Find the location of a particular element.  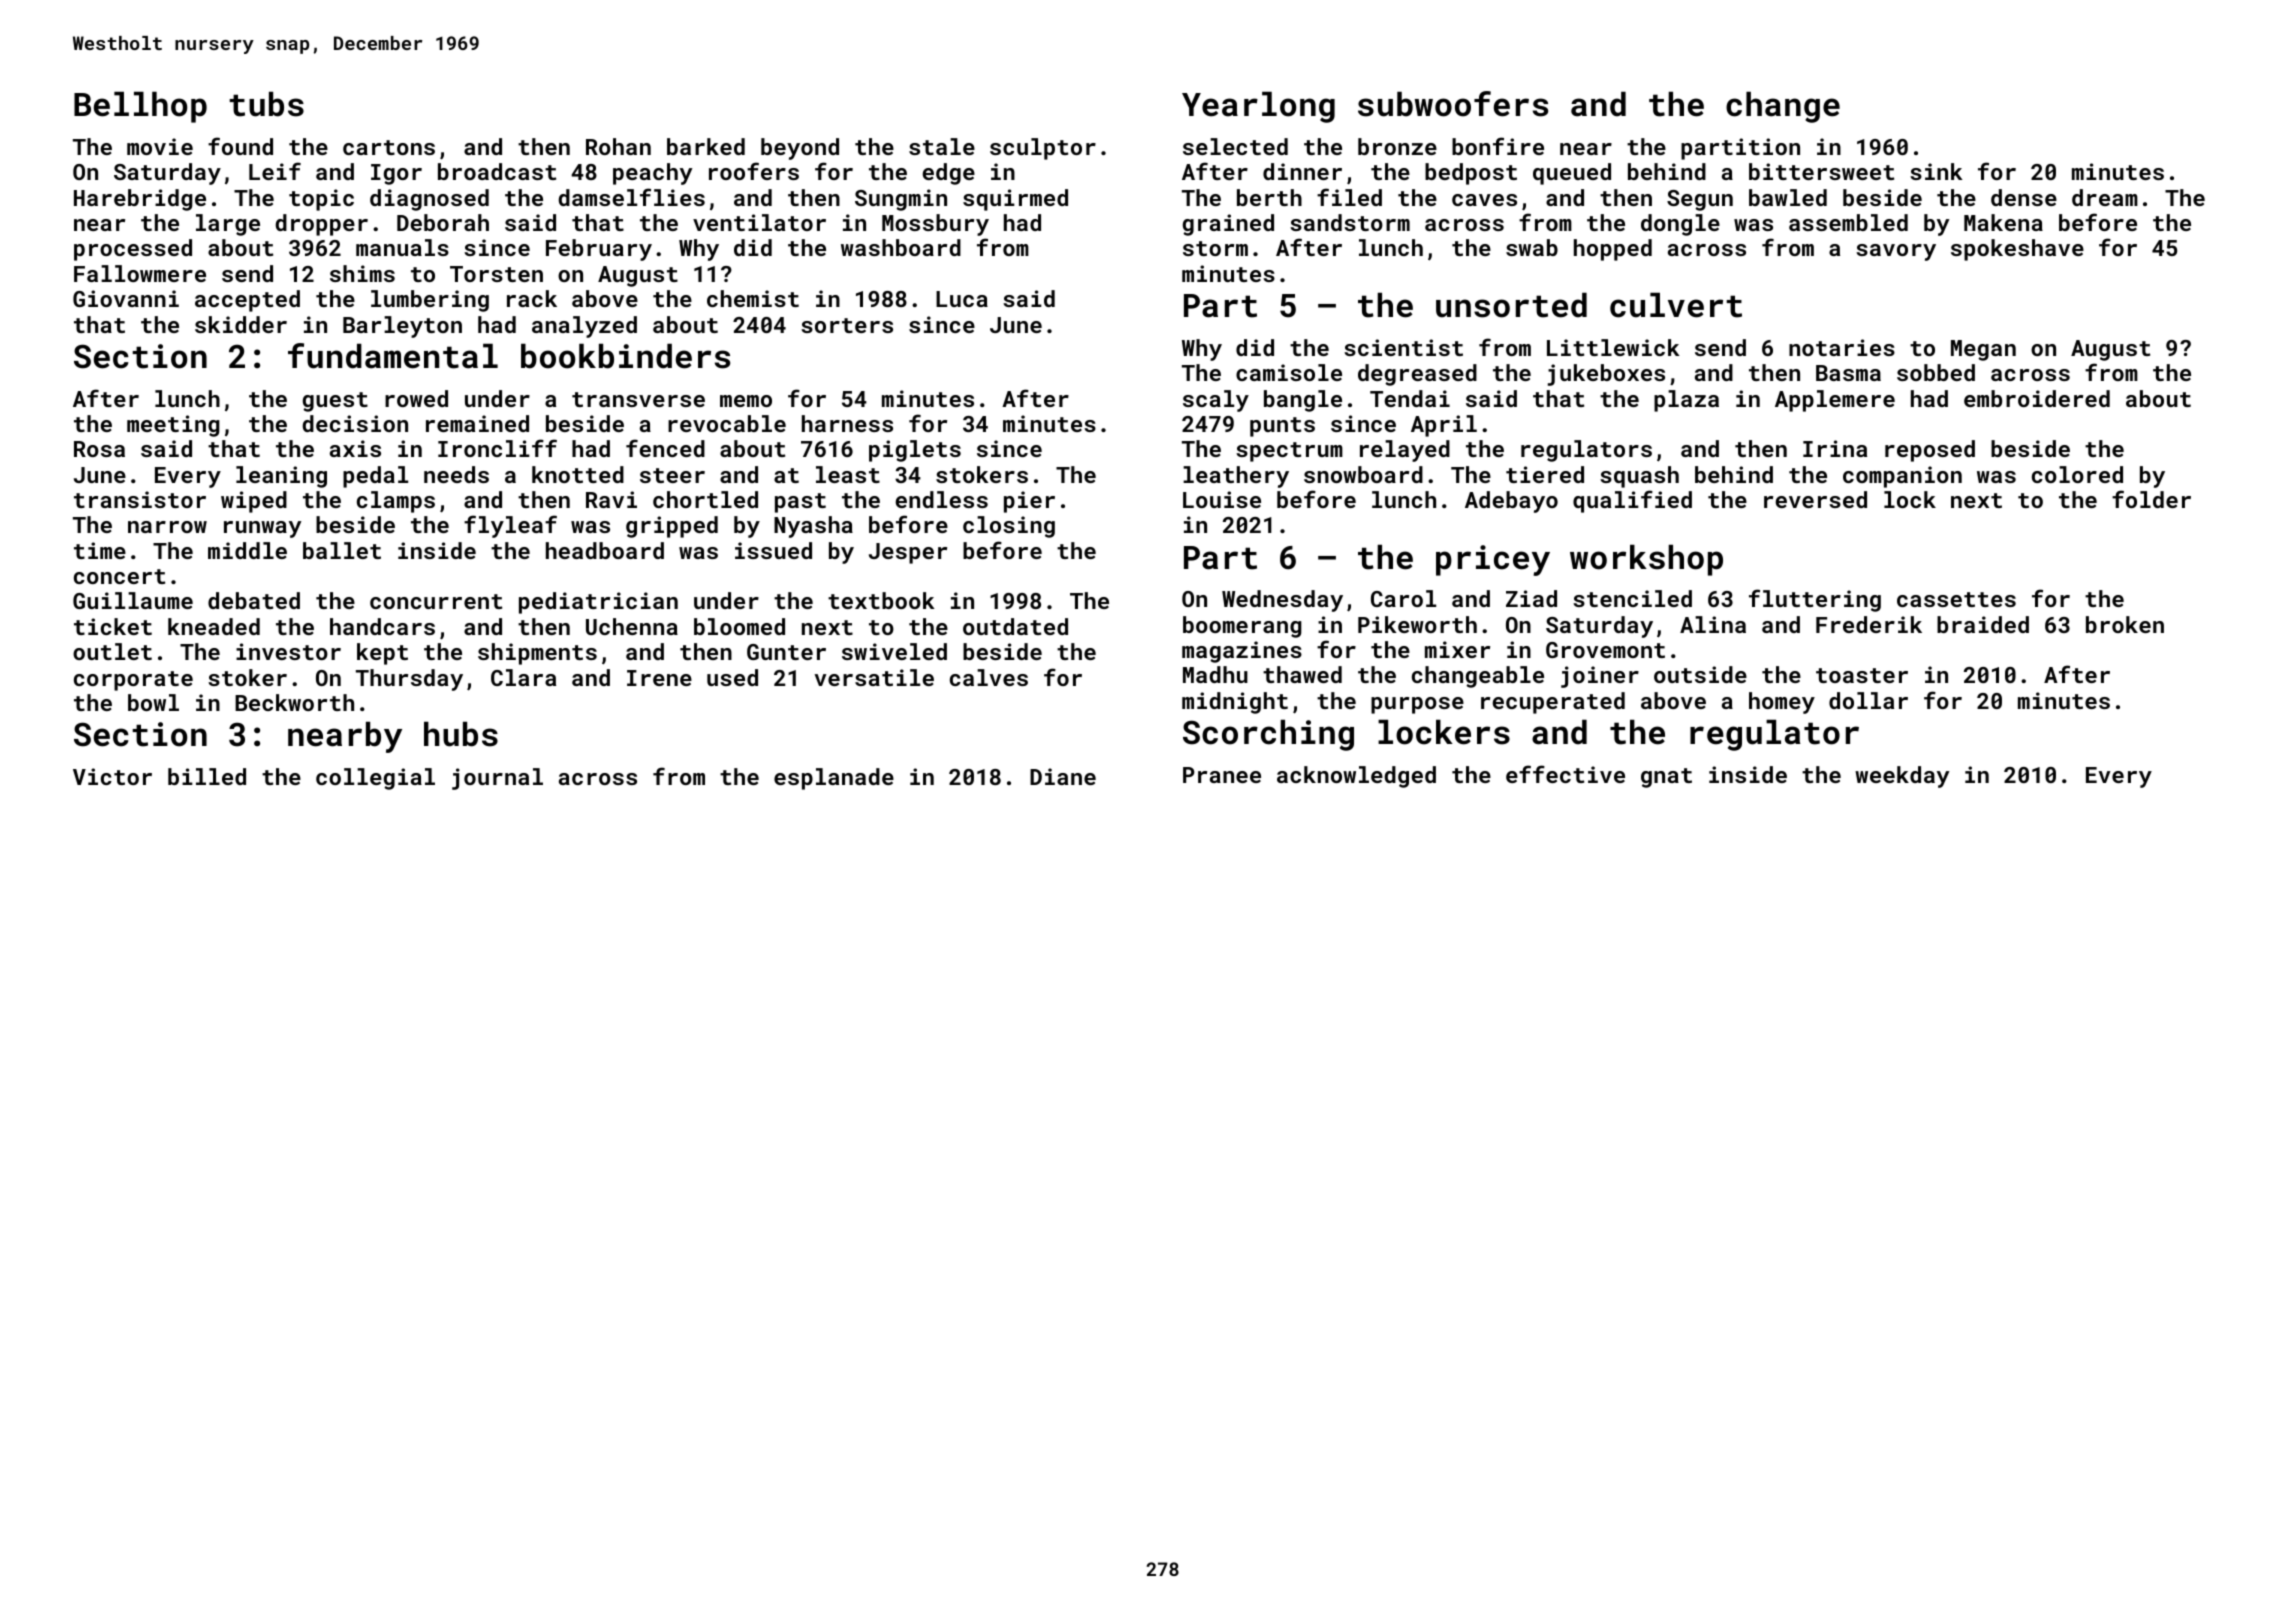

embroidered is located at coordinates (2037, 398).
